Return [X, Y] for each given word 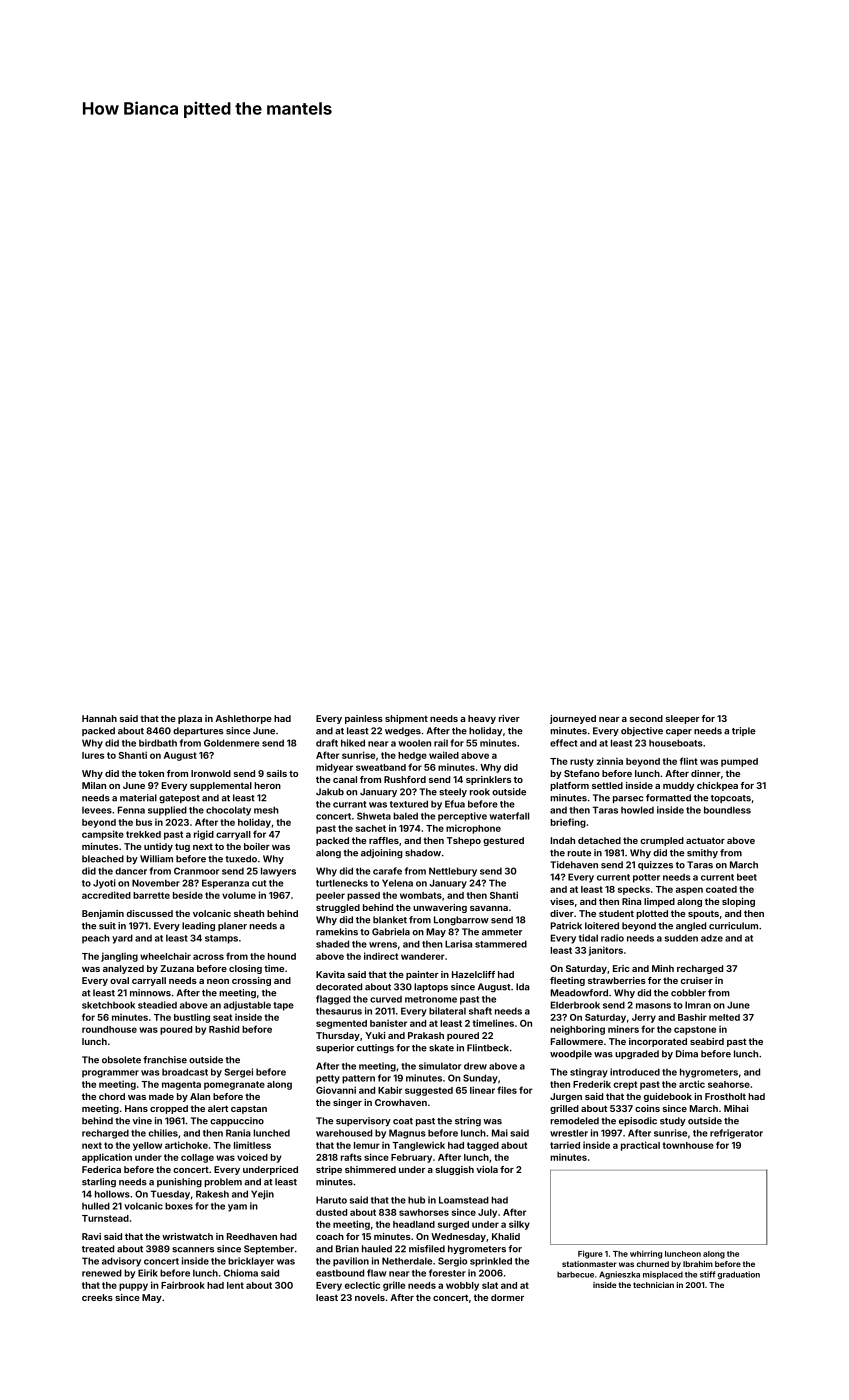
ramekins [337, 932]
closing [245, 969]
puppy [133, 1287]
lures [93, 755]
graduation [738, 1275]
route [579, 853]
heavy [482, 719]
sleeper [682, 719]
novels [370, 1297]
